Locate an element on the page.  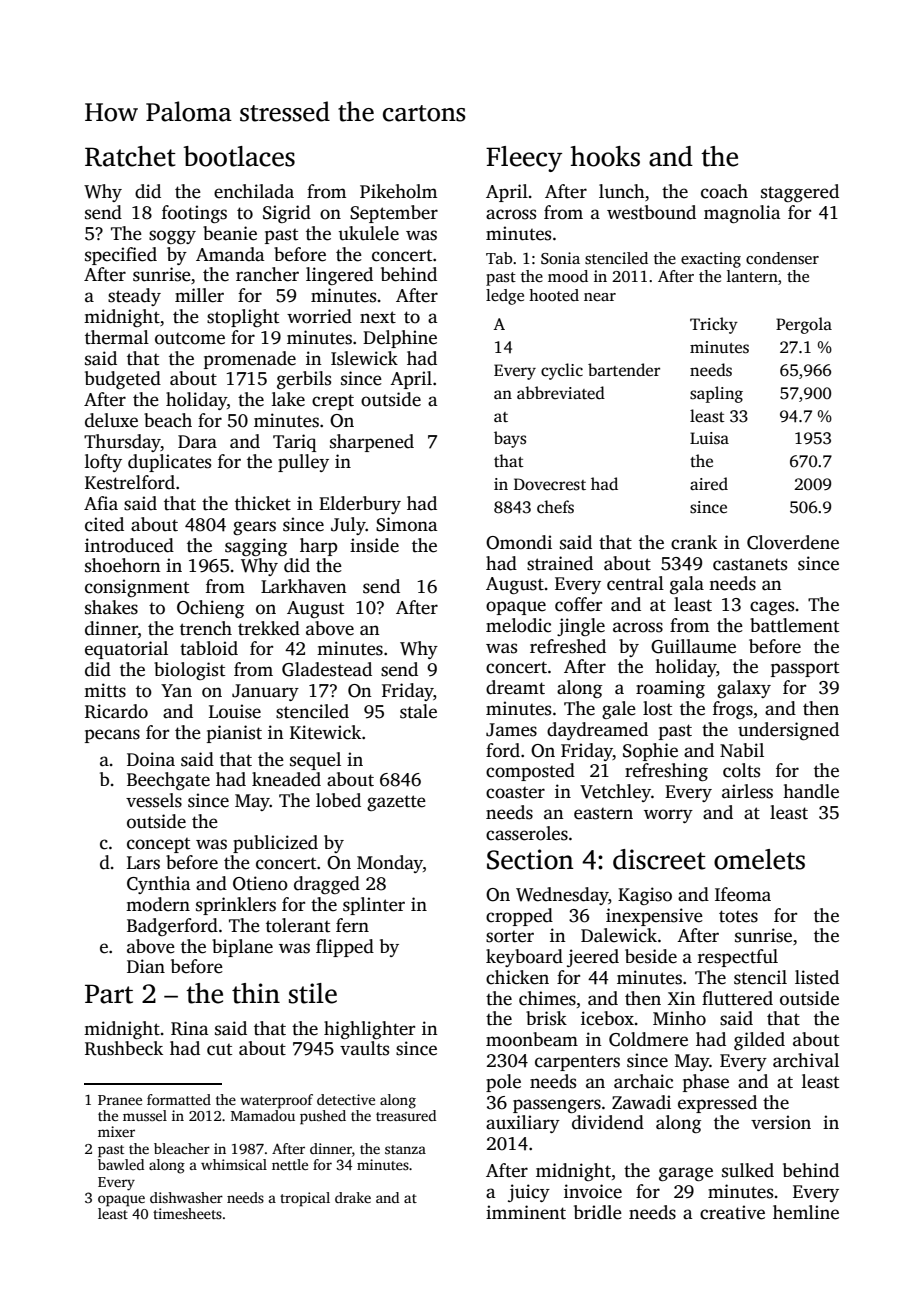
hemline is located at coordinates (806, 1212).
